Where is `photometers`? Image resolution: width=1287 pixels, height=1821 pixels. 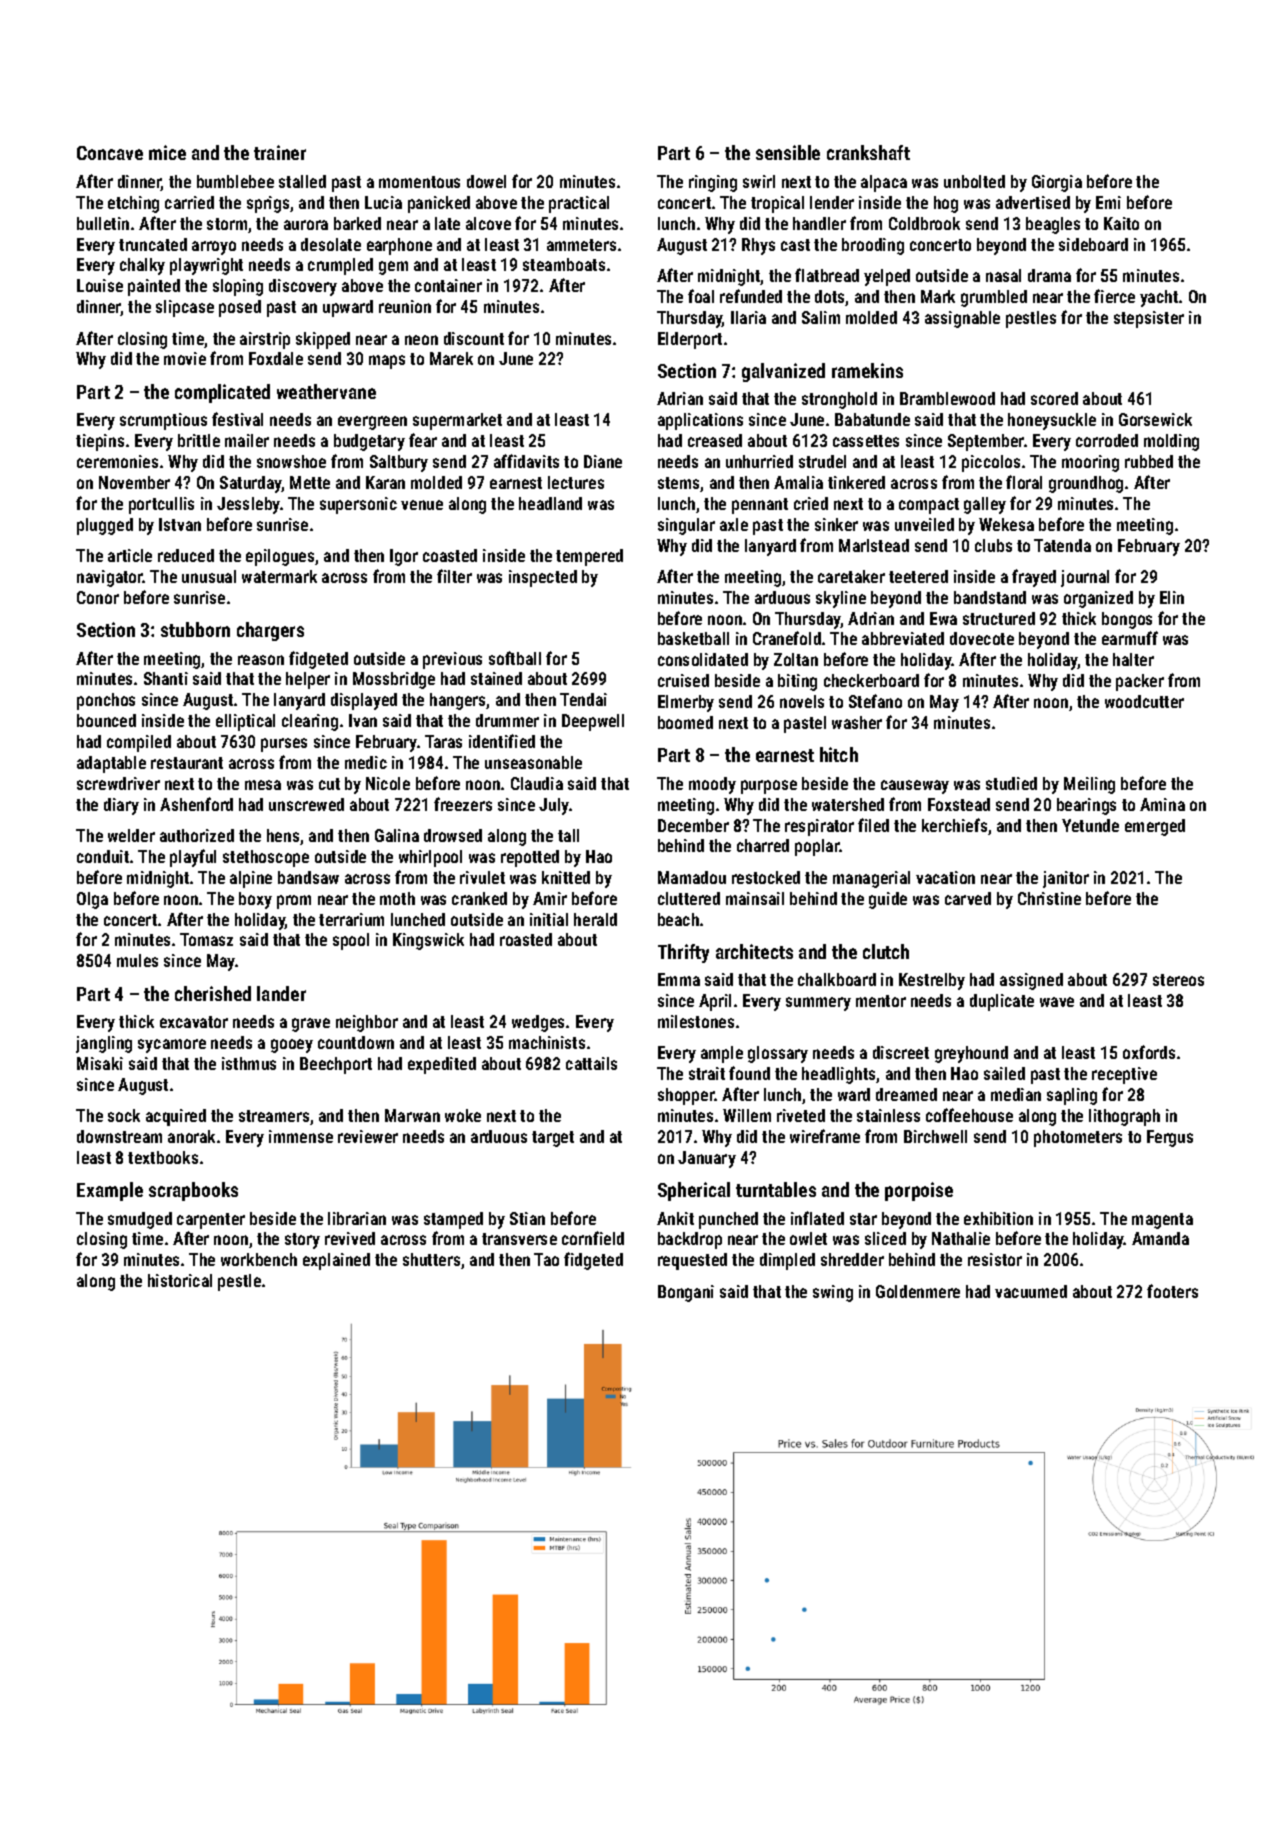 photometers is located at coordinates (1078, 1138).
